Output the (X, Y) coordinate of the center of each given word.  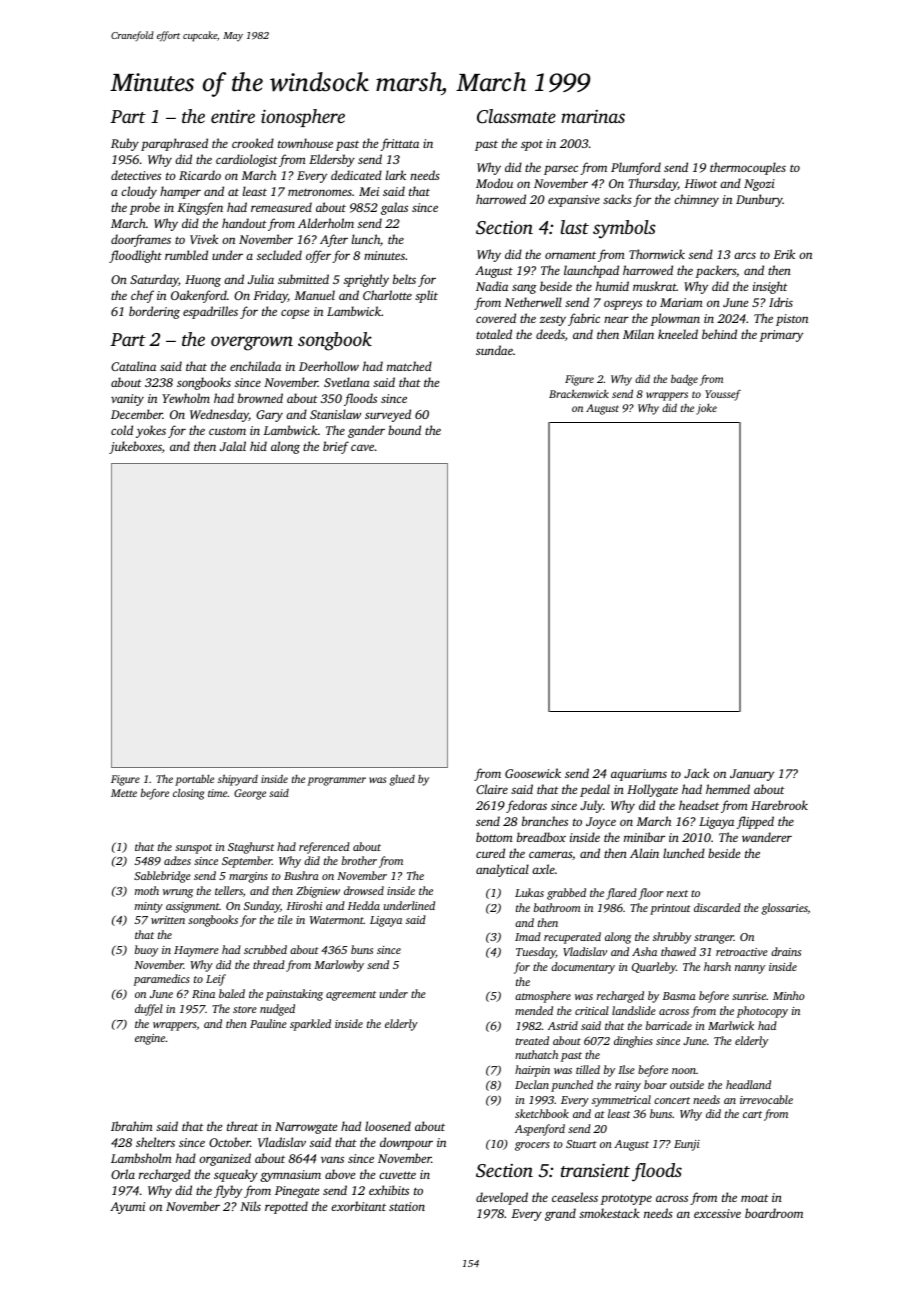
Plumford (636, 168)
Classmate (516, 116)
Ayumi (127, 1208)
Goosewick (533, 773)
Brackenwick (579, 393)
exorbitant (358, 1206)
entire (233, 116)
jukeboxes (135, 447)
